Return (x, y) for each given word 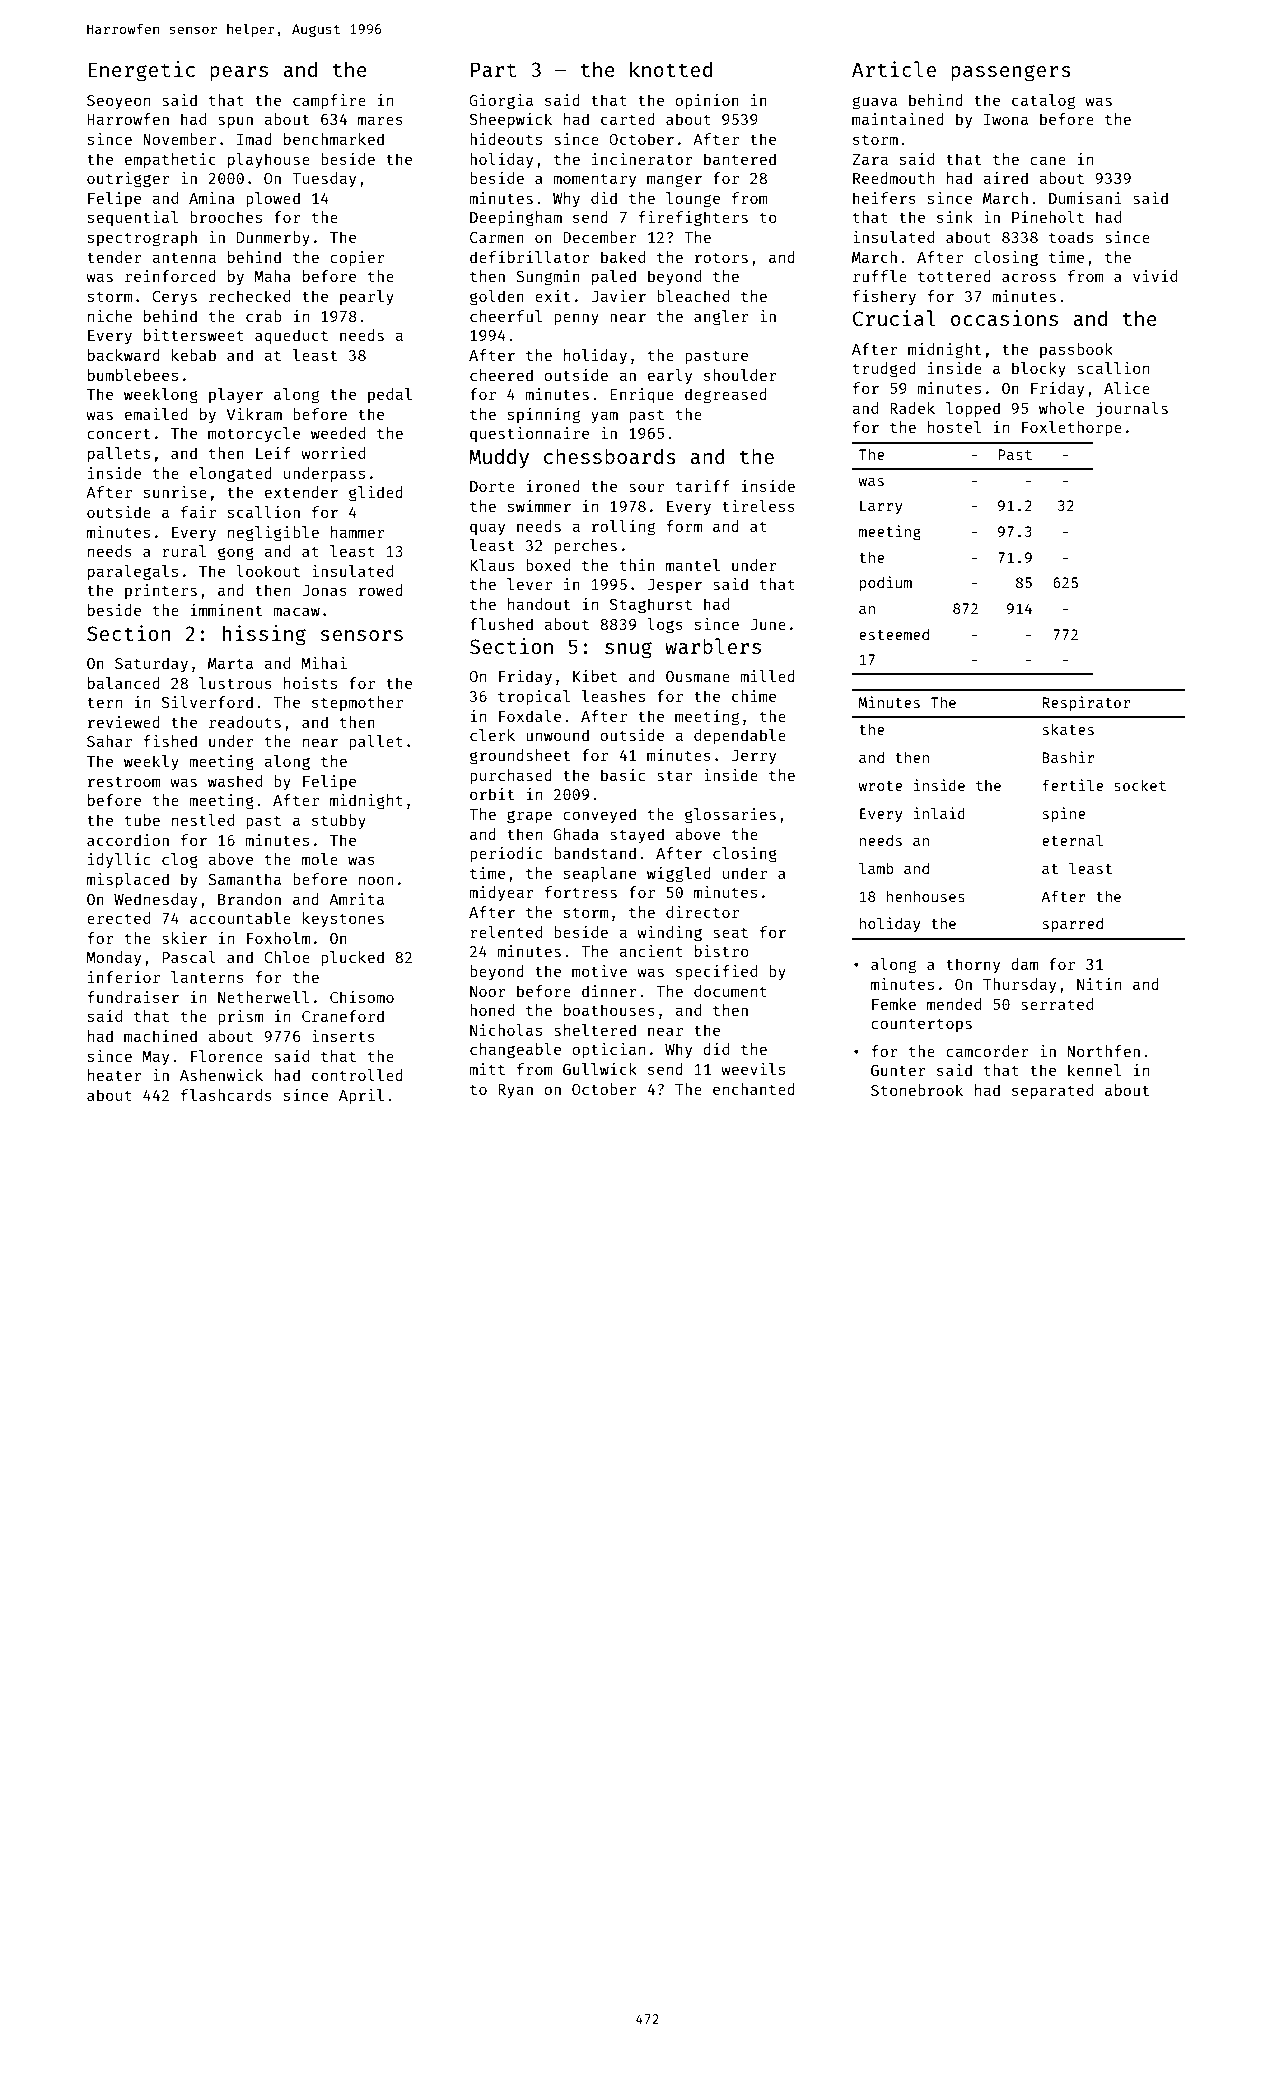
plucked (352, 958)
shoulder (740, 375)
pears (239, 74)
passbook (1076, 350)
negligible (273, 534)
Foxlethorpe (1072, 428)
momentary (594, 180)
